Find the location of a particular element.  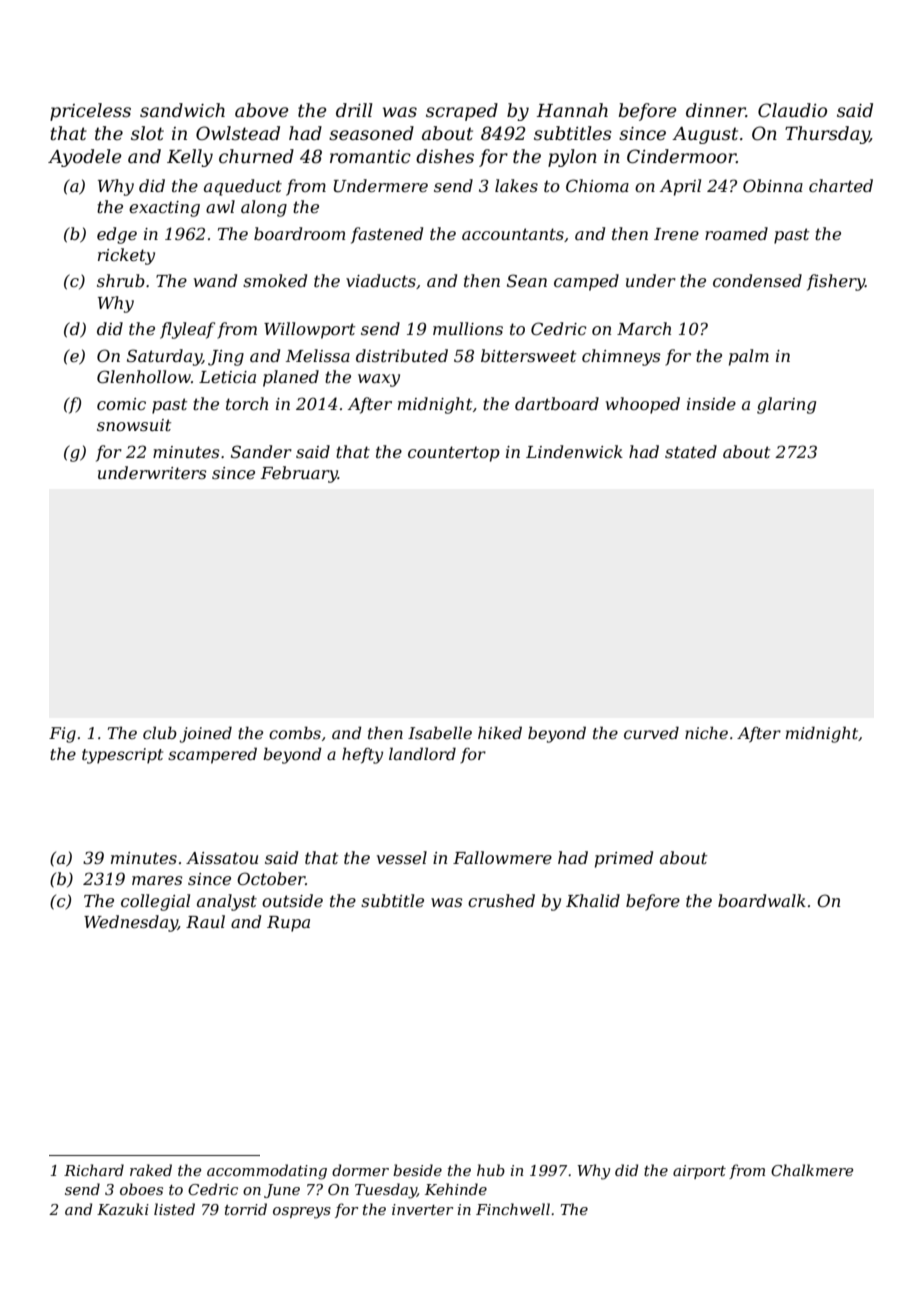

stated is located at coordinates (691, 451).
